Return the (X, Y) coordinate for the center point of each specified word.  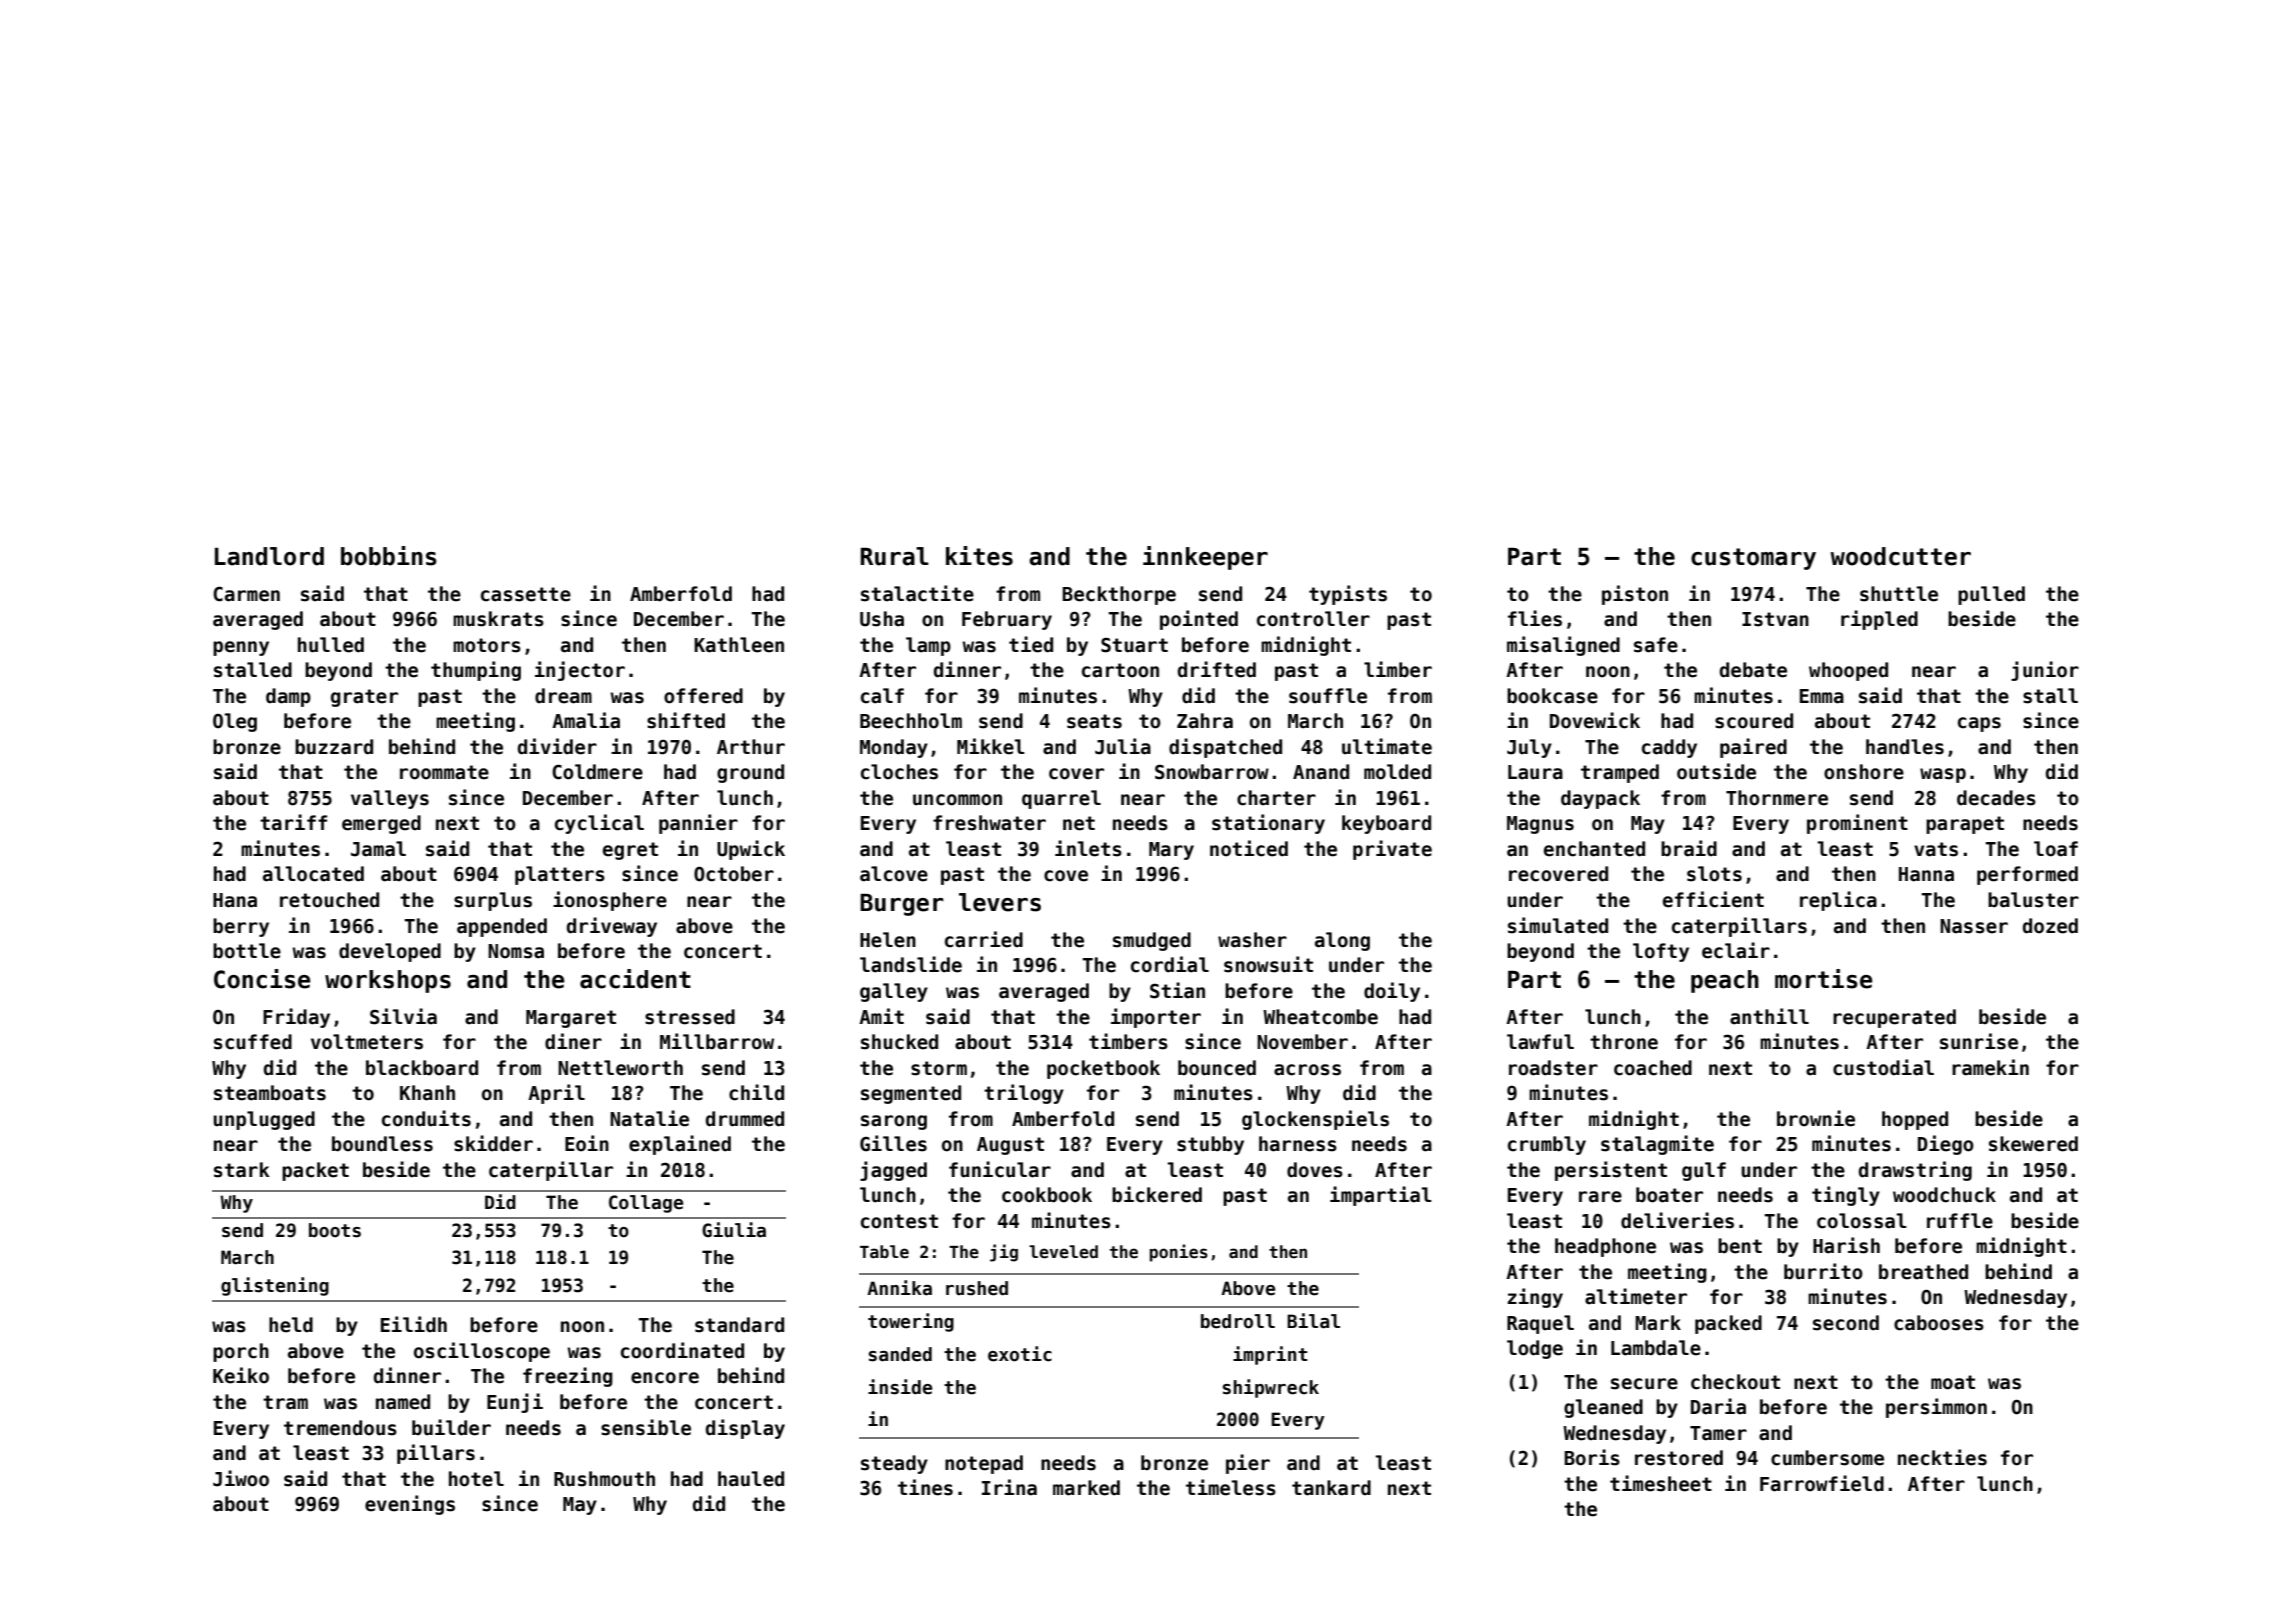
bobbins (389, 556)
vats (1936, 849)
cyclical (599, 824)
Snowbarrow (1212, 772)
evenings (410, 1505)
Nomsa (516, 951)
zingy (1535, 1298)
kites (979, 556)
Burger (902, 905)
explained (680, 1145)
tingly (1846, 1196)
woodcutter (1900, 556)
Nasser (1974, 926)
